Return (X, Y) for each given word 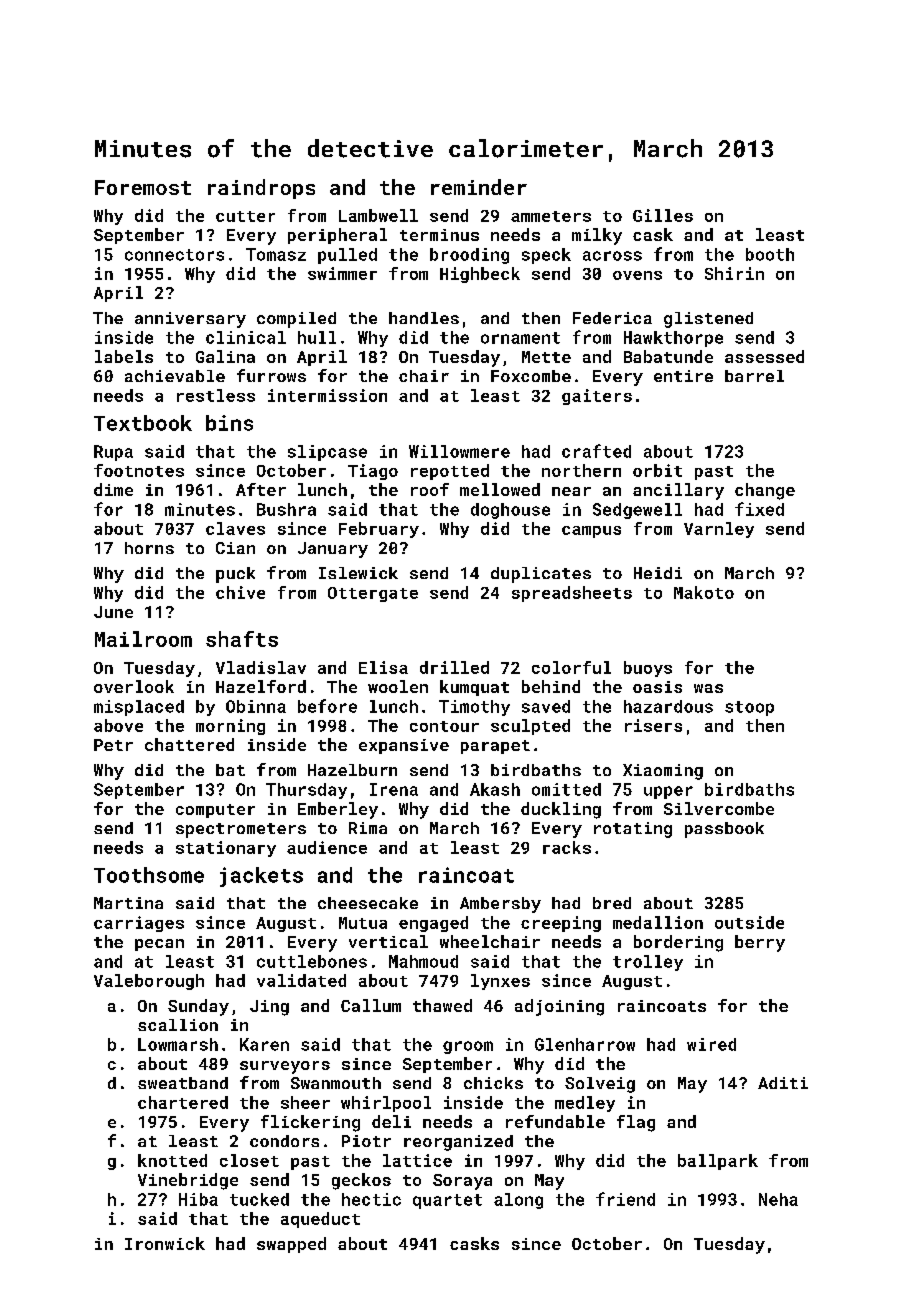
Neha (778, 1199)
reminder (479, 187)
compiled (296, 320)
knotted (172, 1160)
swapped (291, 1245)
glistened (708, 320)
